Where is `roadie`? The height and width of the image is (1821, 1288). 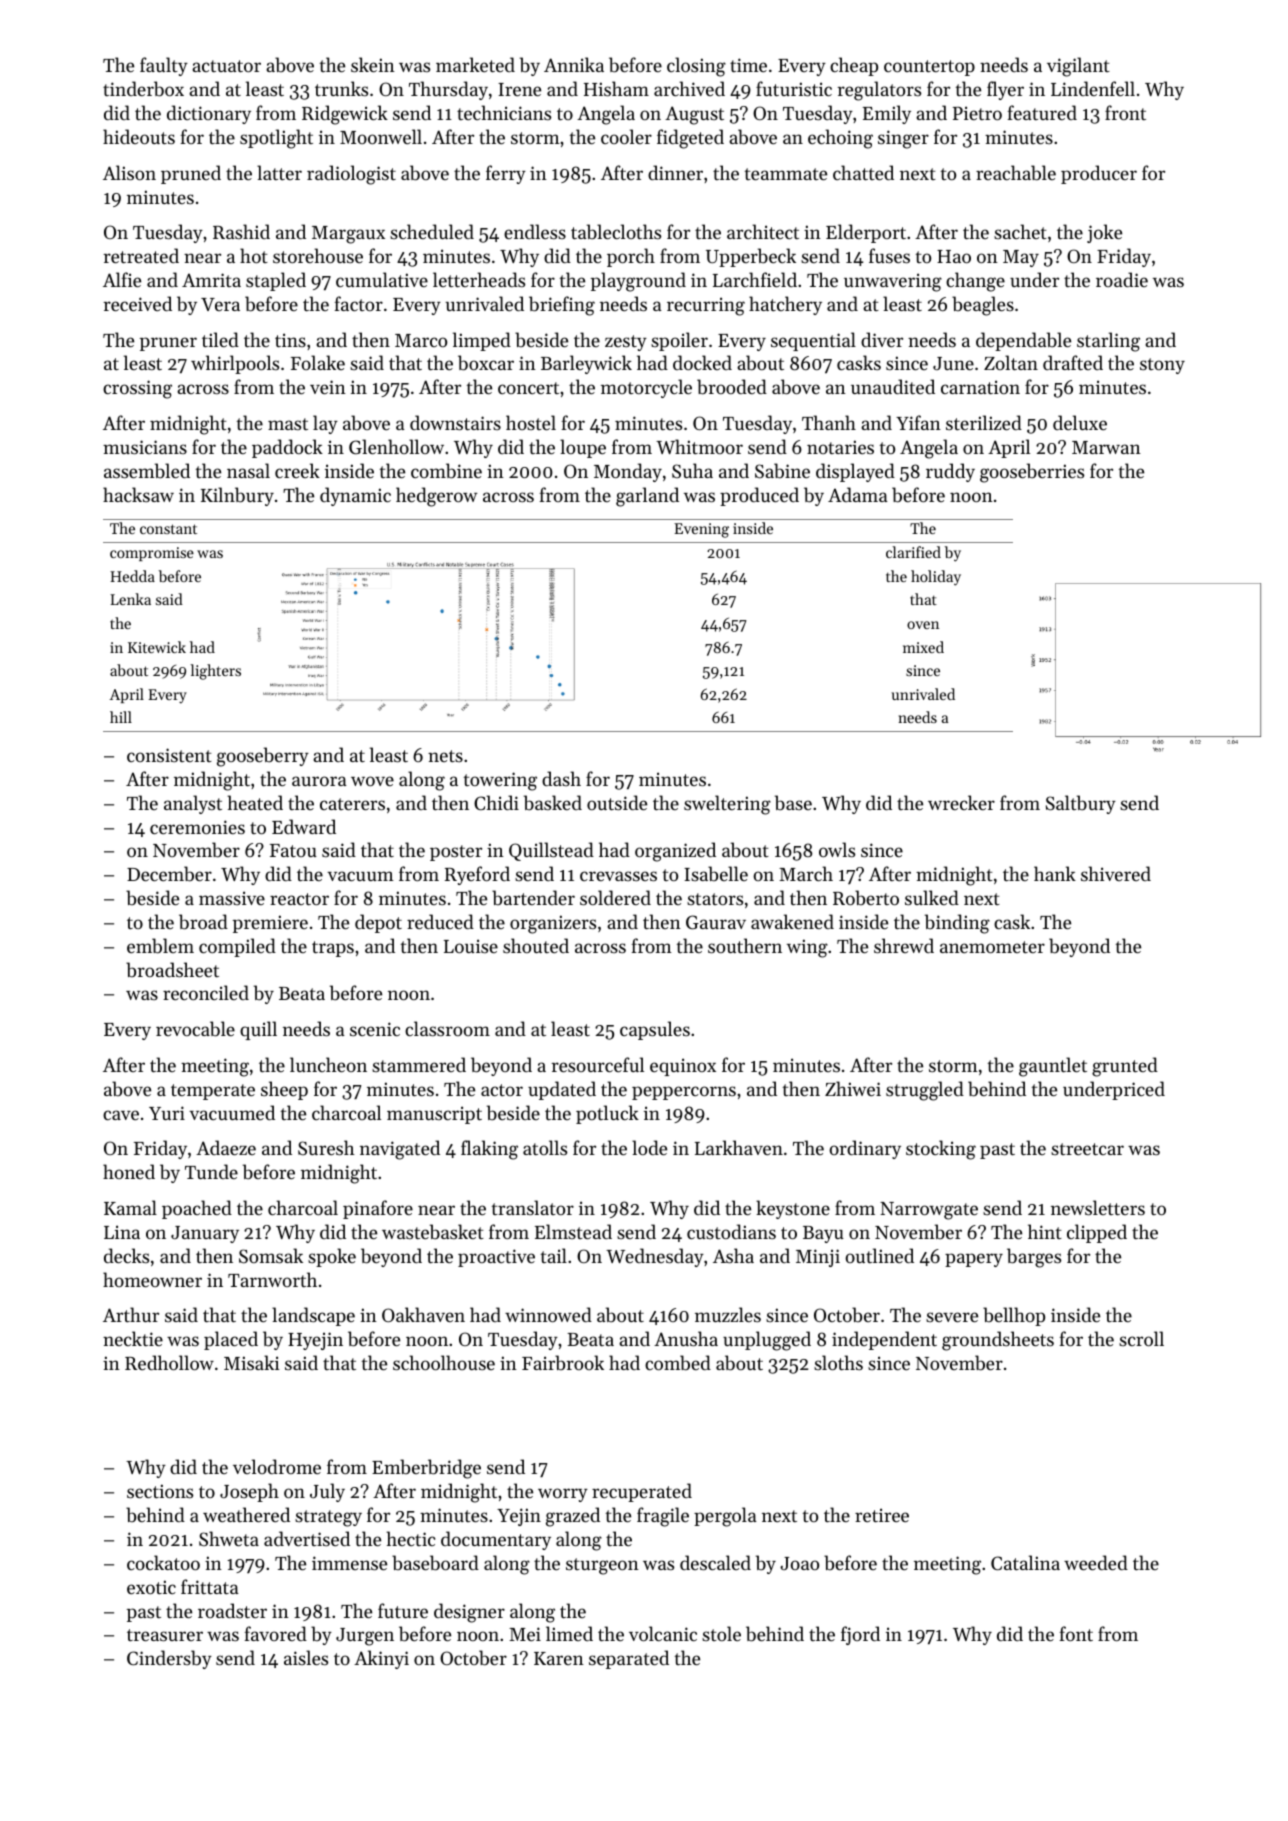
roadie is located at coordinates (1122, 279).
